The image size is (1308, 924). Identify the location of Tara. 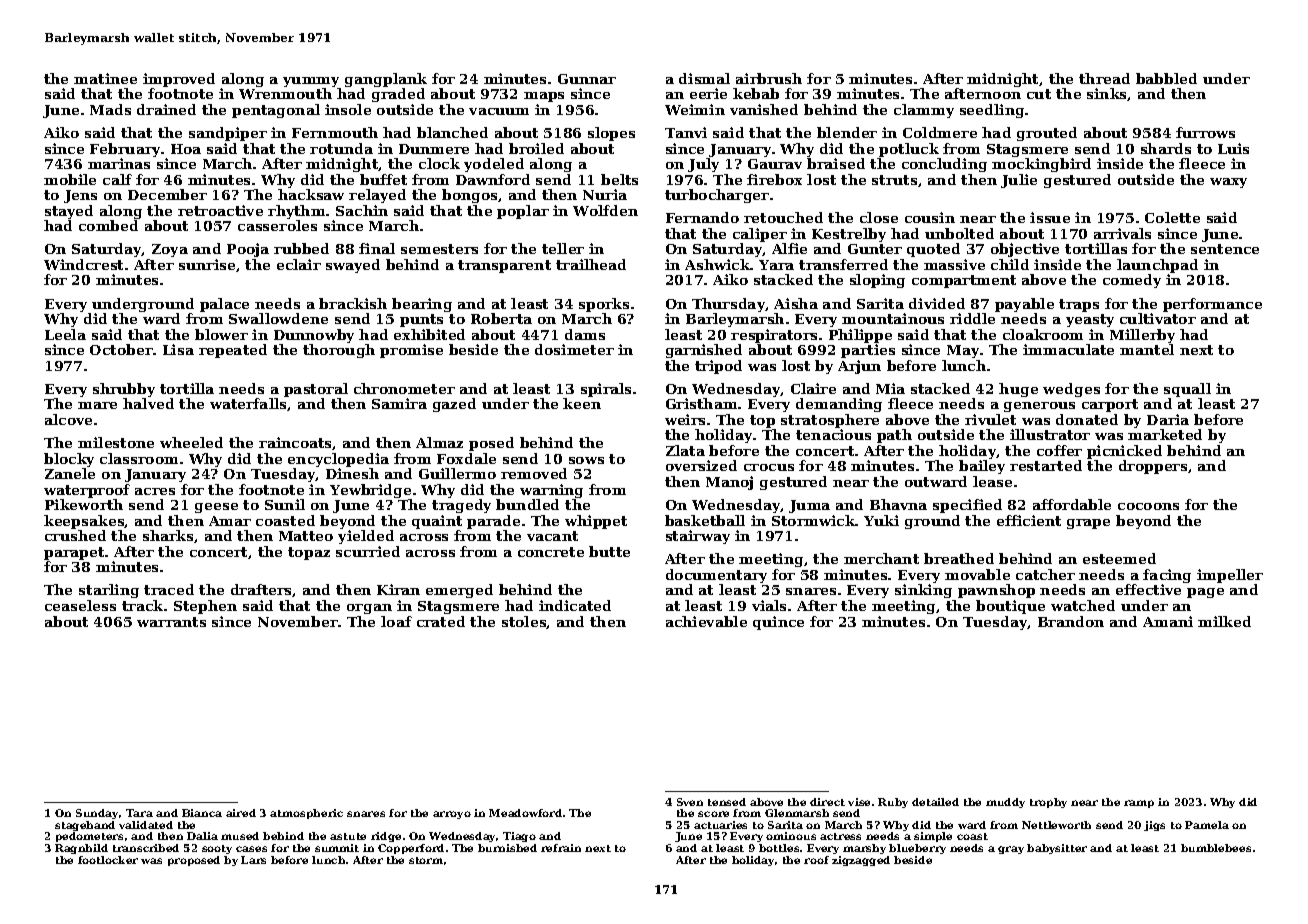
(139, 813).
